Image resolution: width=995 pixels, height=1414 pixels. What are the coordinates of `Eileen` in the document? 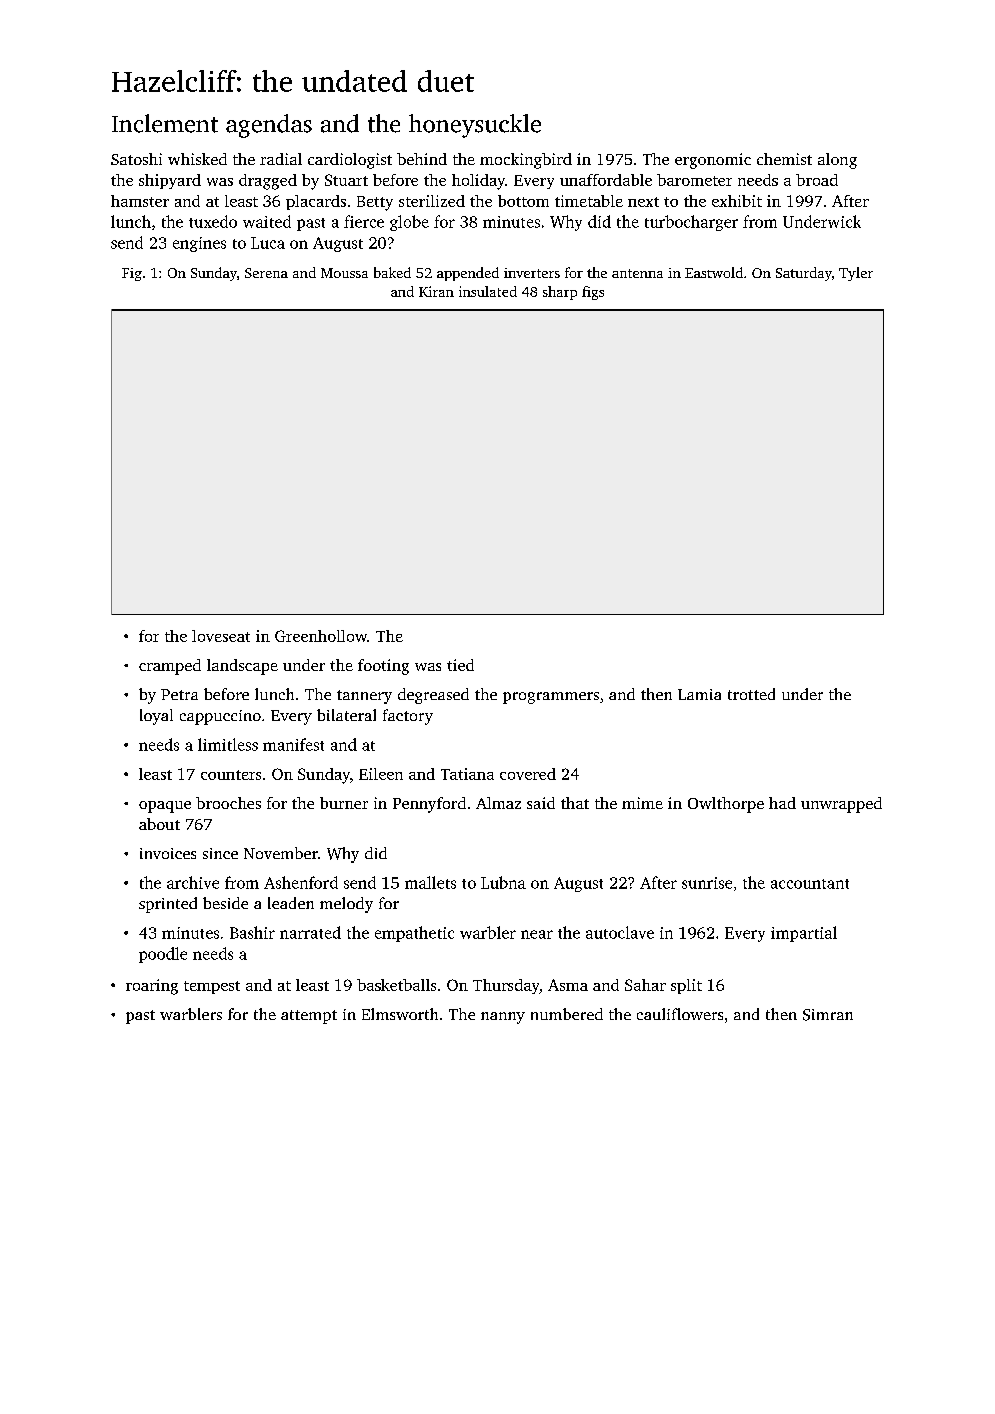 It's located at (381, 774).
